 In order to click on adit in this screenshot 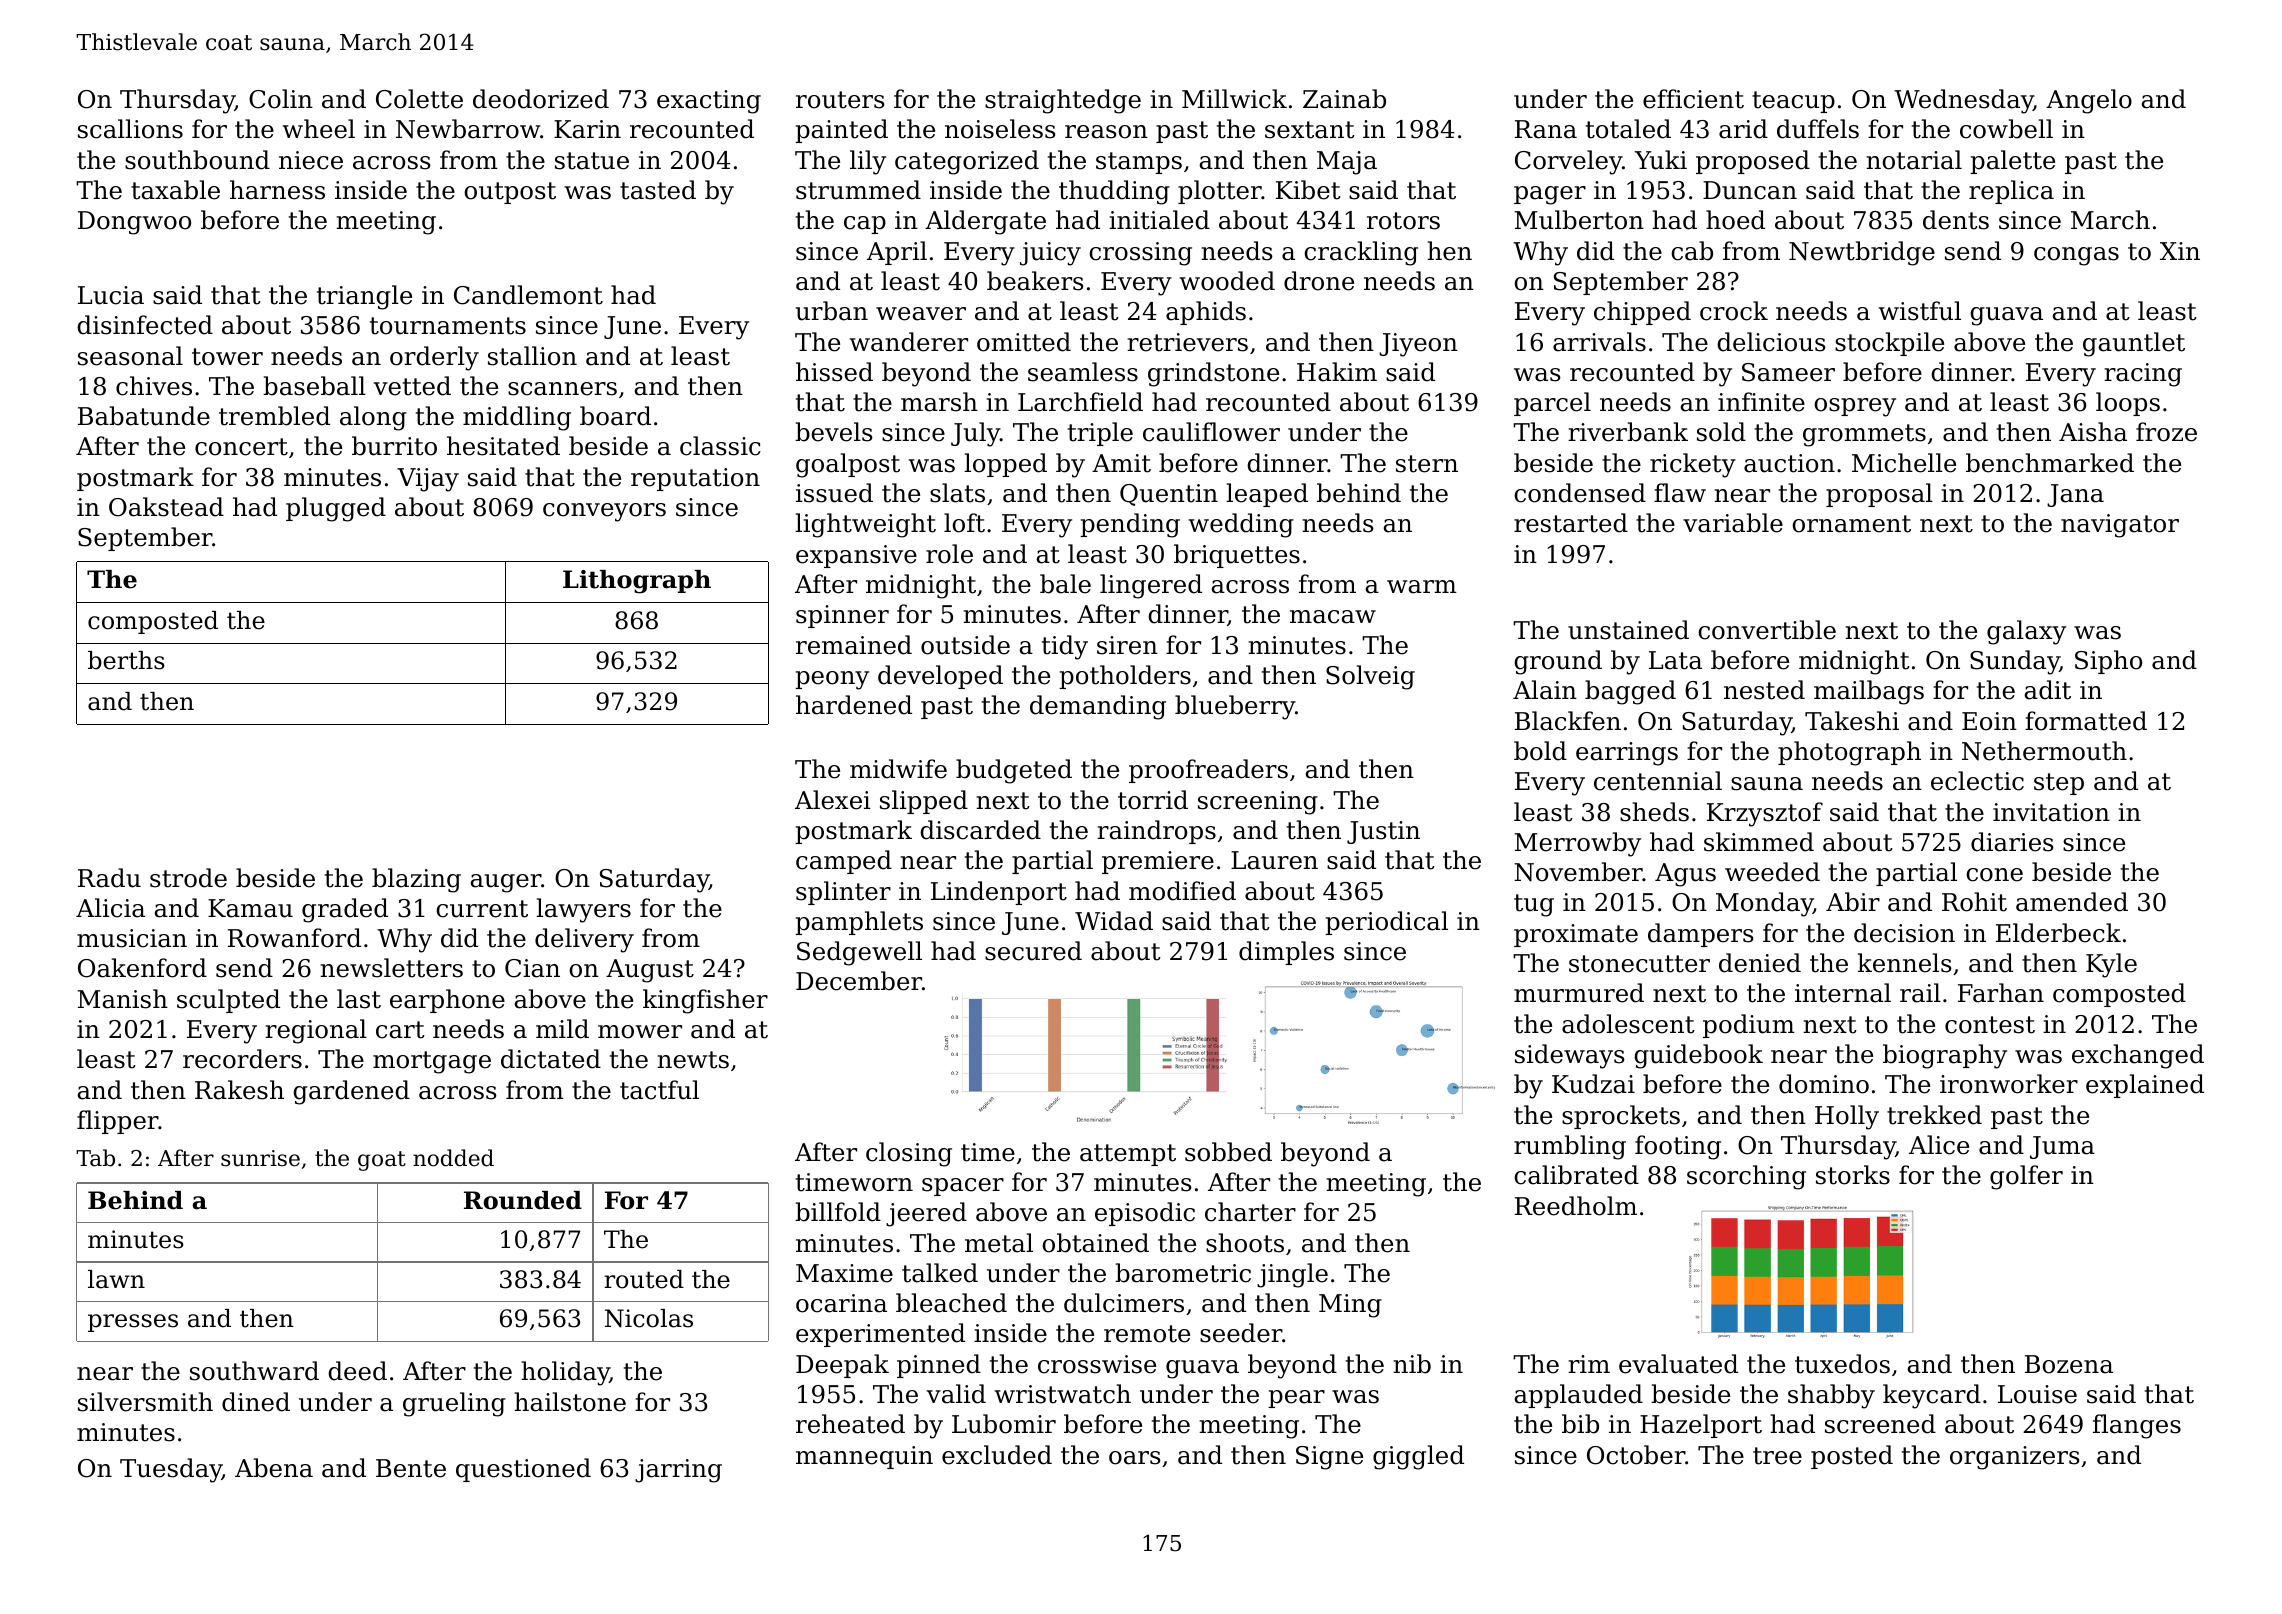, I will do `click(2047, 690)`.
